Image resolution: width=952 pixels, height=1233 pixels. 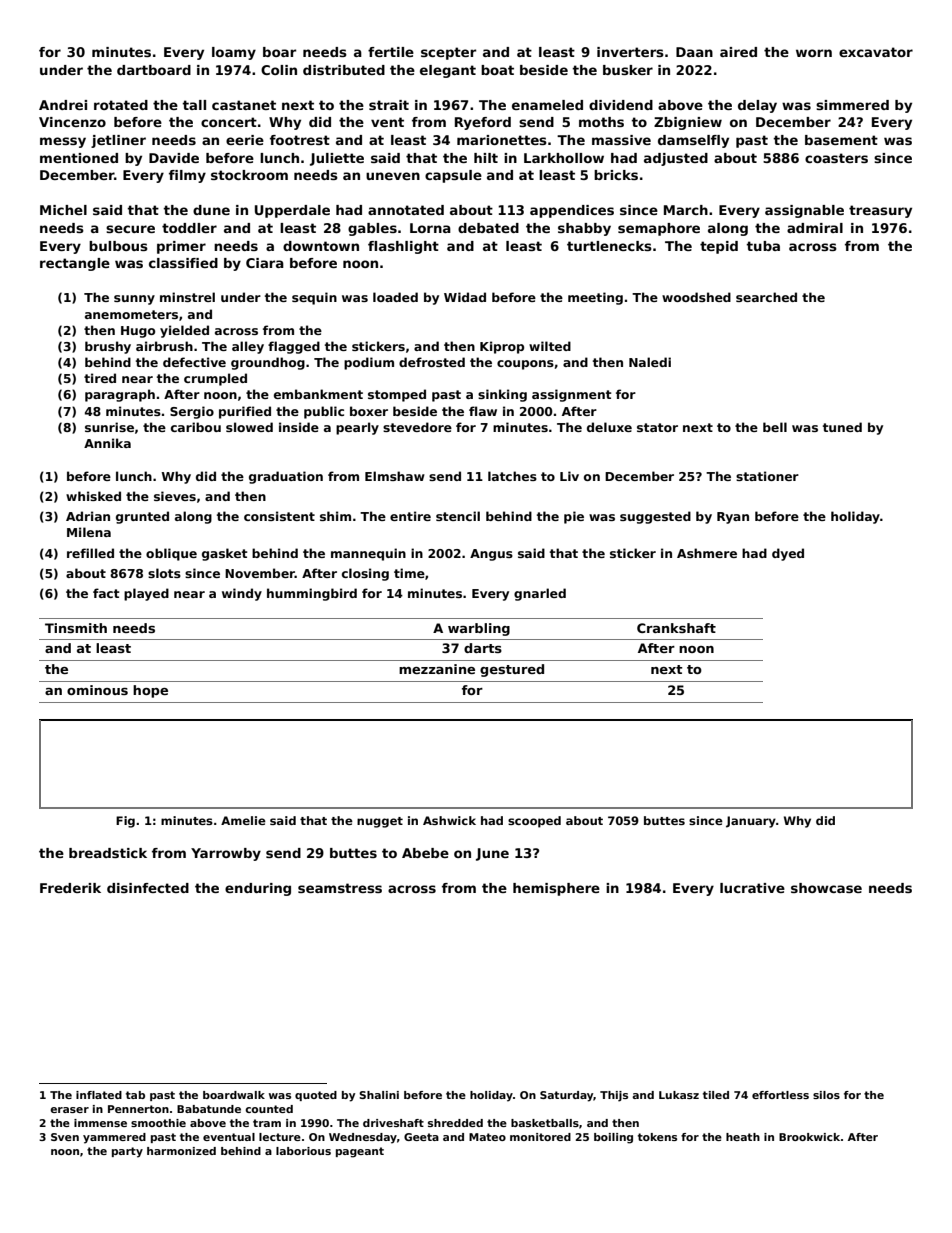 I want to click on Crankshaft, so click(x=676, y=628).
